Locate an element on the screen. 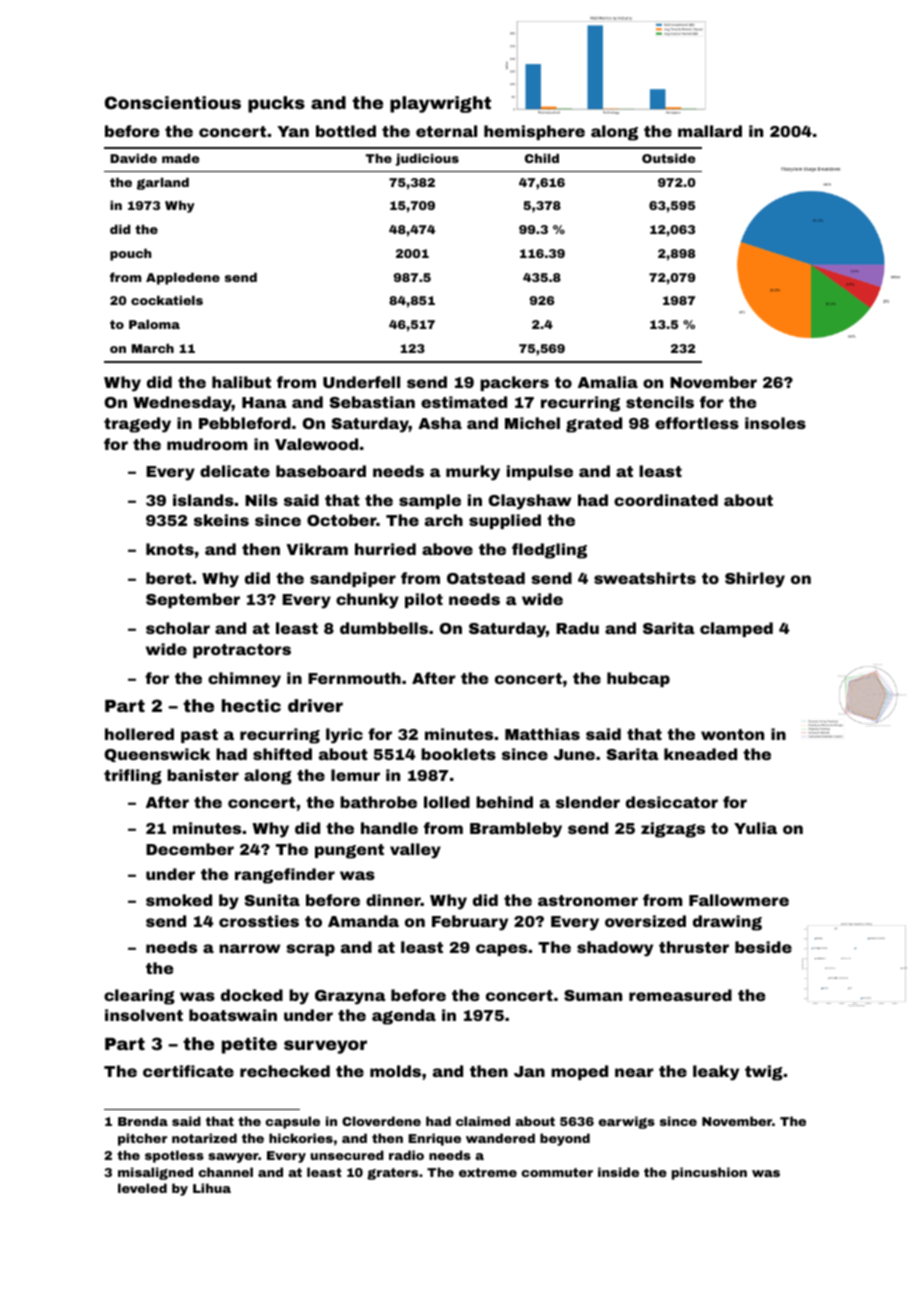 The width and height of the screenshot is (924, 1308). insolvent is located at coordinates (144, 1015).
